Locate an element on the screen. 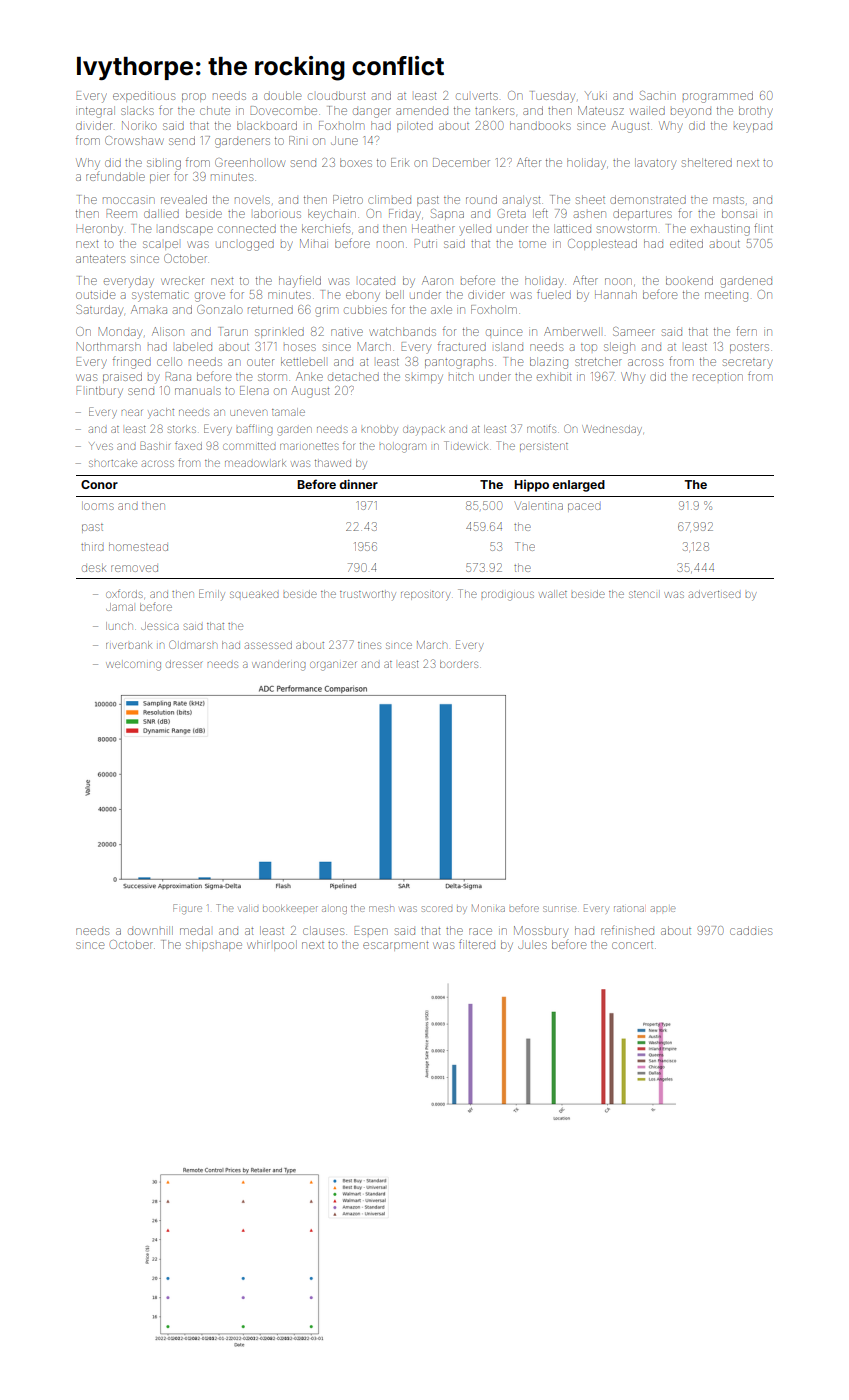  shipshape is located at coordinates (214, 945).
